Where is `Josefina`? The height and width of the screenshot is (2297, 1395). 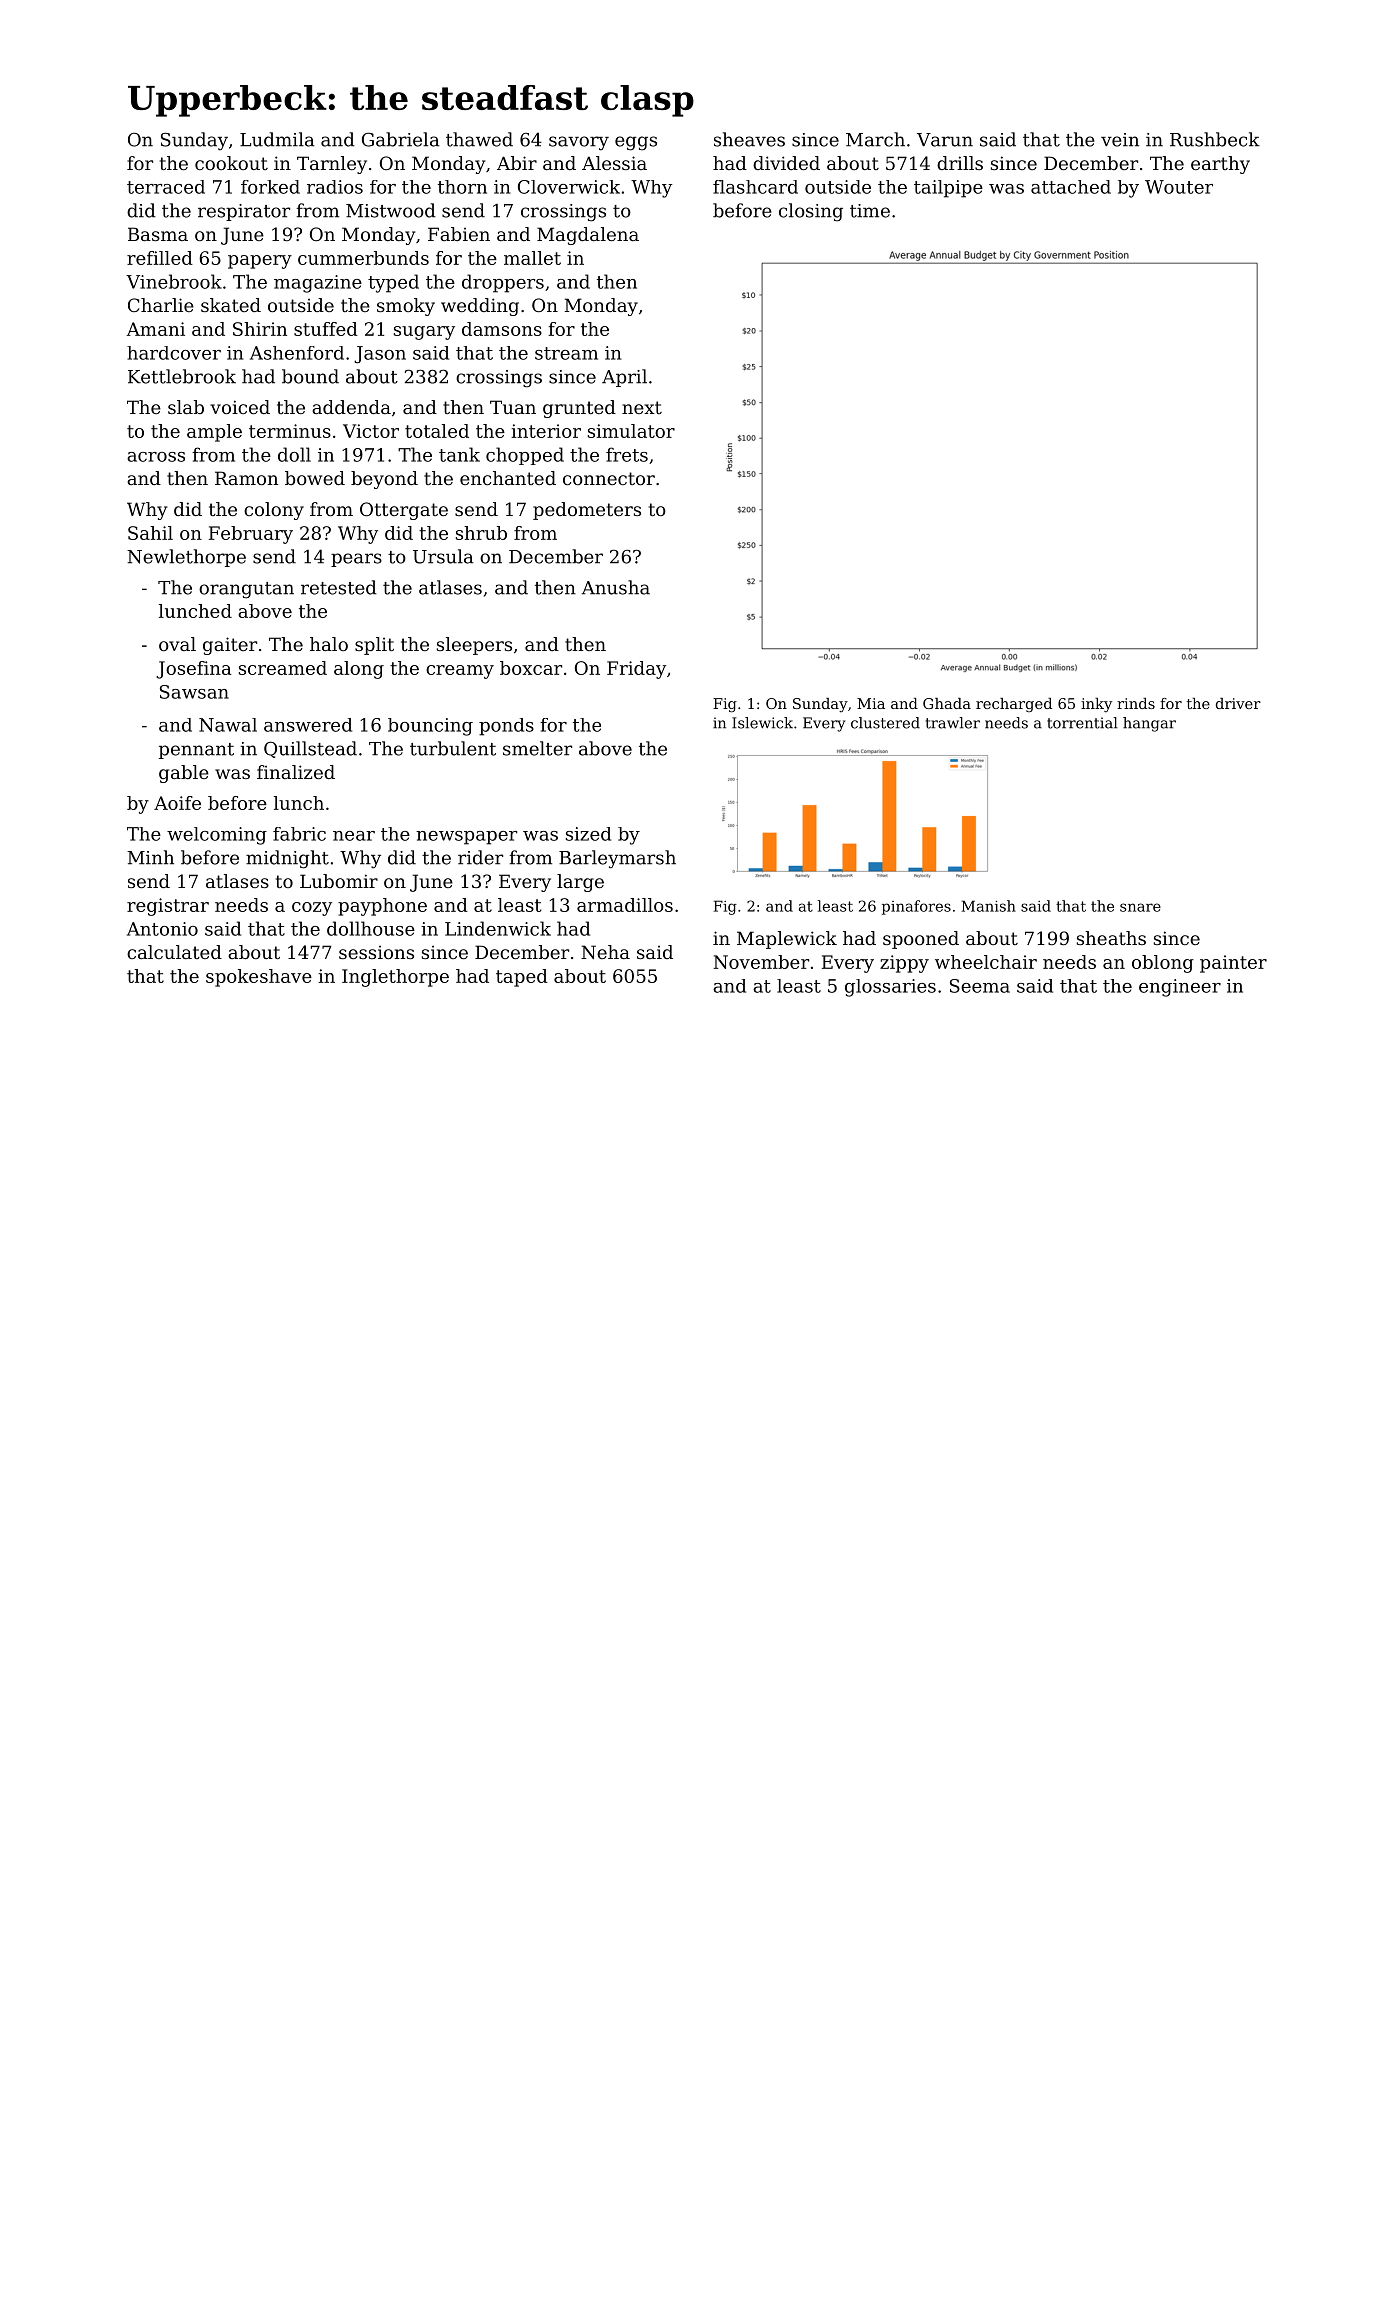 Josefina is located at coordinates (194, 670).
